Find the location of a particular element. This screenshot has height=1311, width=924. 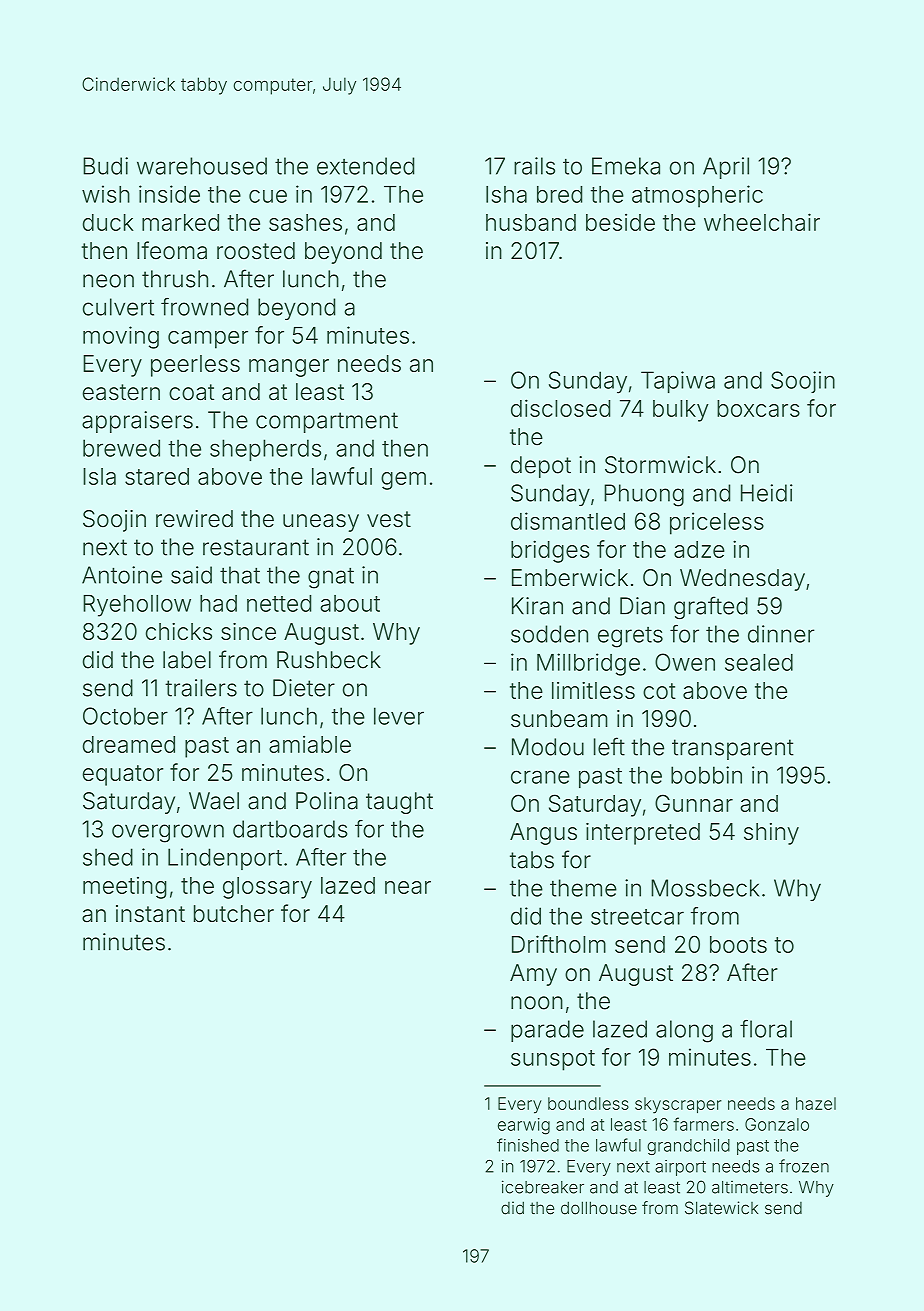

extended is located at coordinates (365, 166).
